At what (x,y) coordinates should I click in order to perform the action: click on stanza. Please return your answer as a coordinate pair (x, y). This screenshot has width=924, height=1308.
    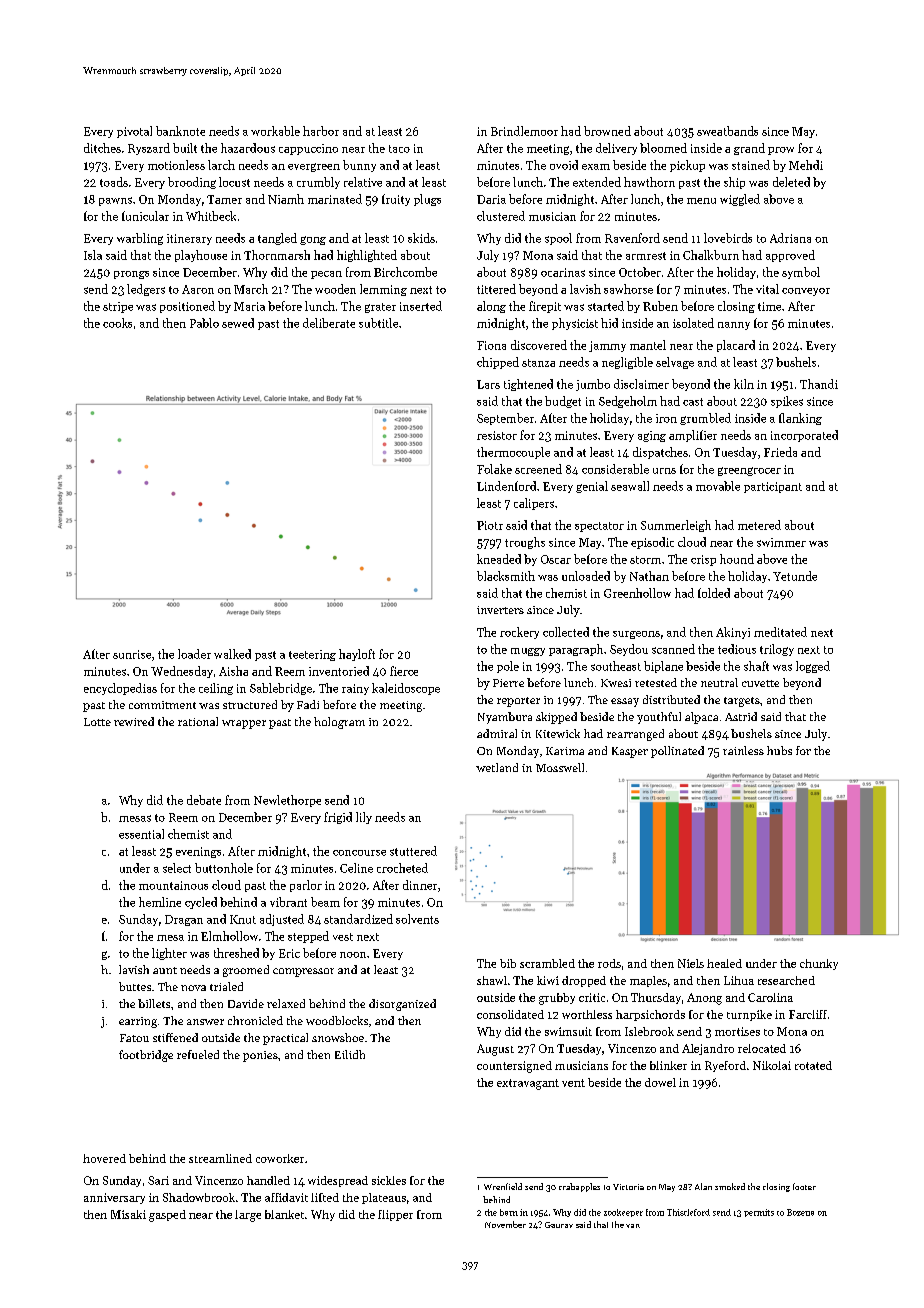
    Looking at the image, I should click on (538, 363).
